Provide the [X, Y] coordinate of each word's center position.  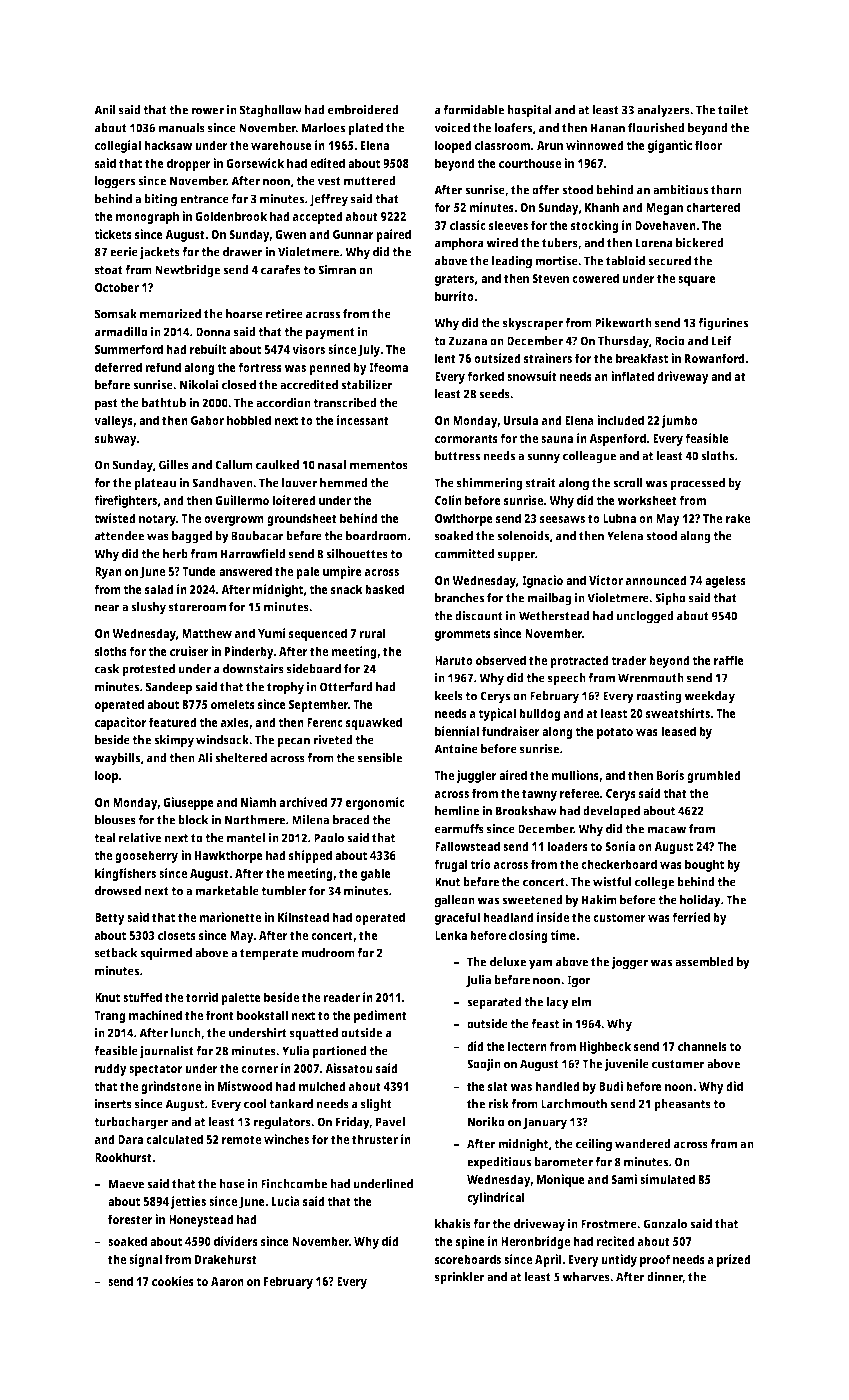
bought [704, 865]
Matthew [207, 633]
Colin [448, 500]
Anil [105, 109]
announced [656, 580]
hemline [457, 810]
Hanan [608, 128]
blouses [115, 820]
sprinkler [460, 1278]
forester [130, 1219]
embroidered [363, 109]
